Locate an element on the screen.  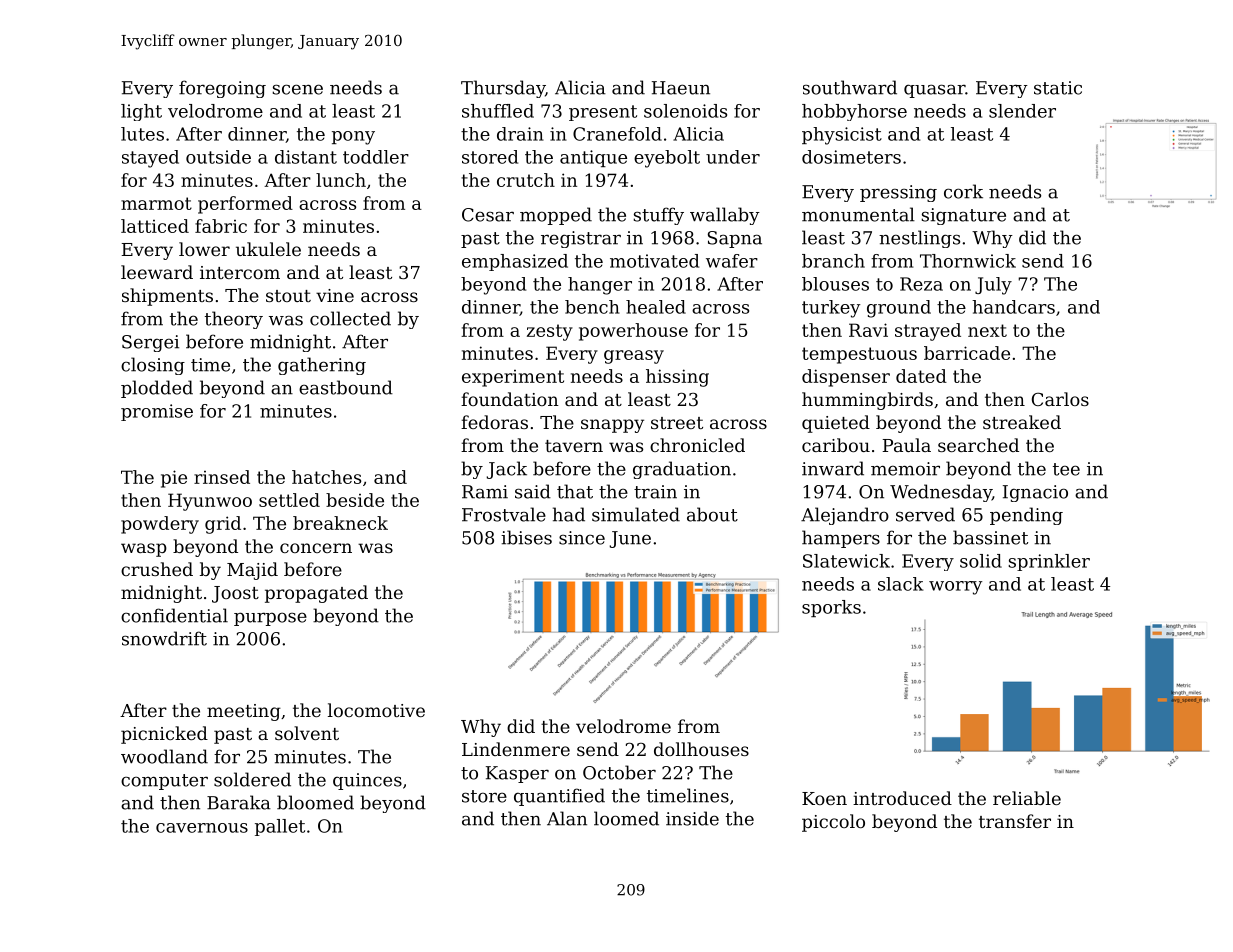
pallet is located at coordinates (280, 827).
